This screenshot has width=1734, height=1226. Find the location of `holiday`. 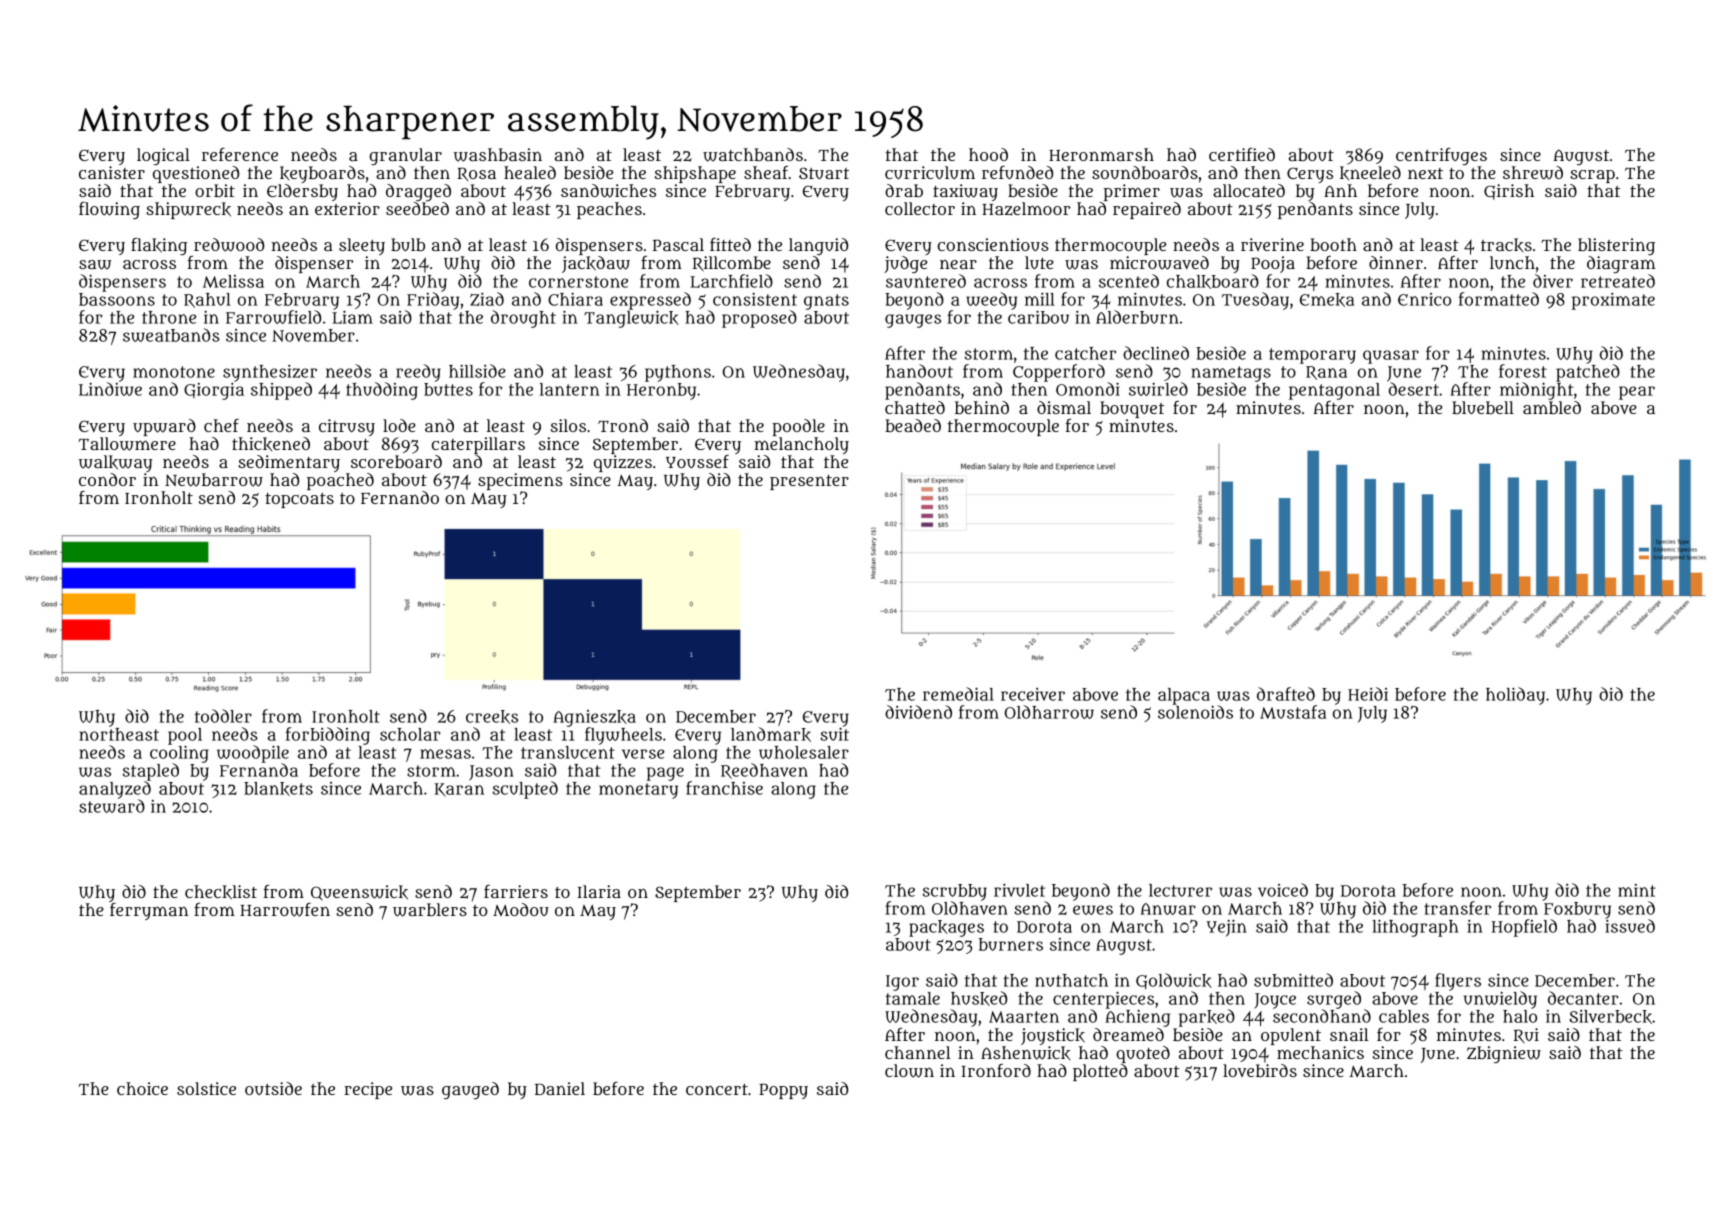

holiday is located at coordinates (1515, 696).
